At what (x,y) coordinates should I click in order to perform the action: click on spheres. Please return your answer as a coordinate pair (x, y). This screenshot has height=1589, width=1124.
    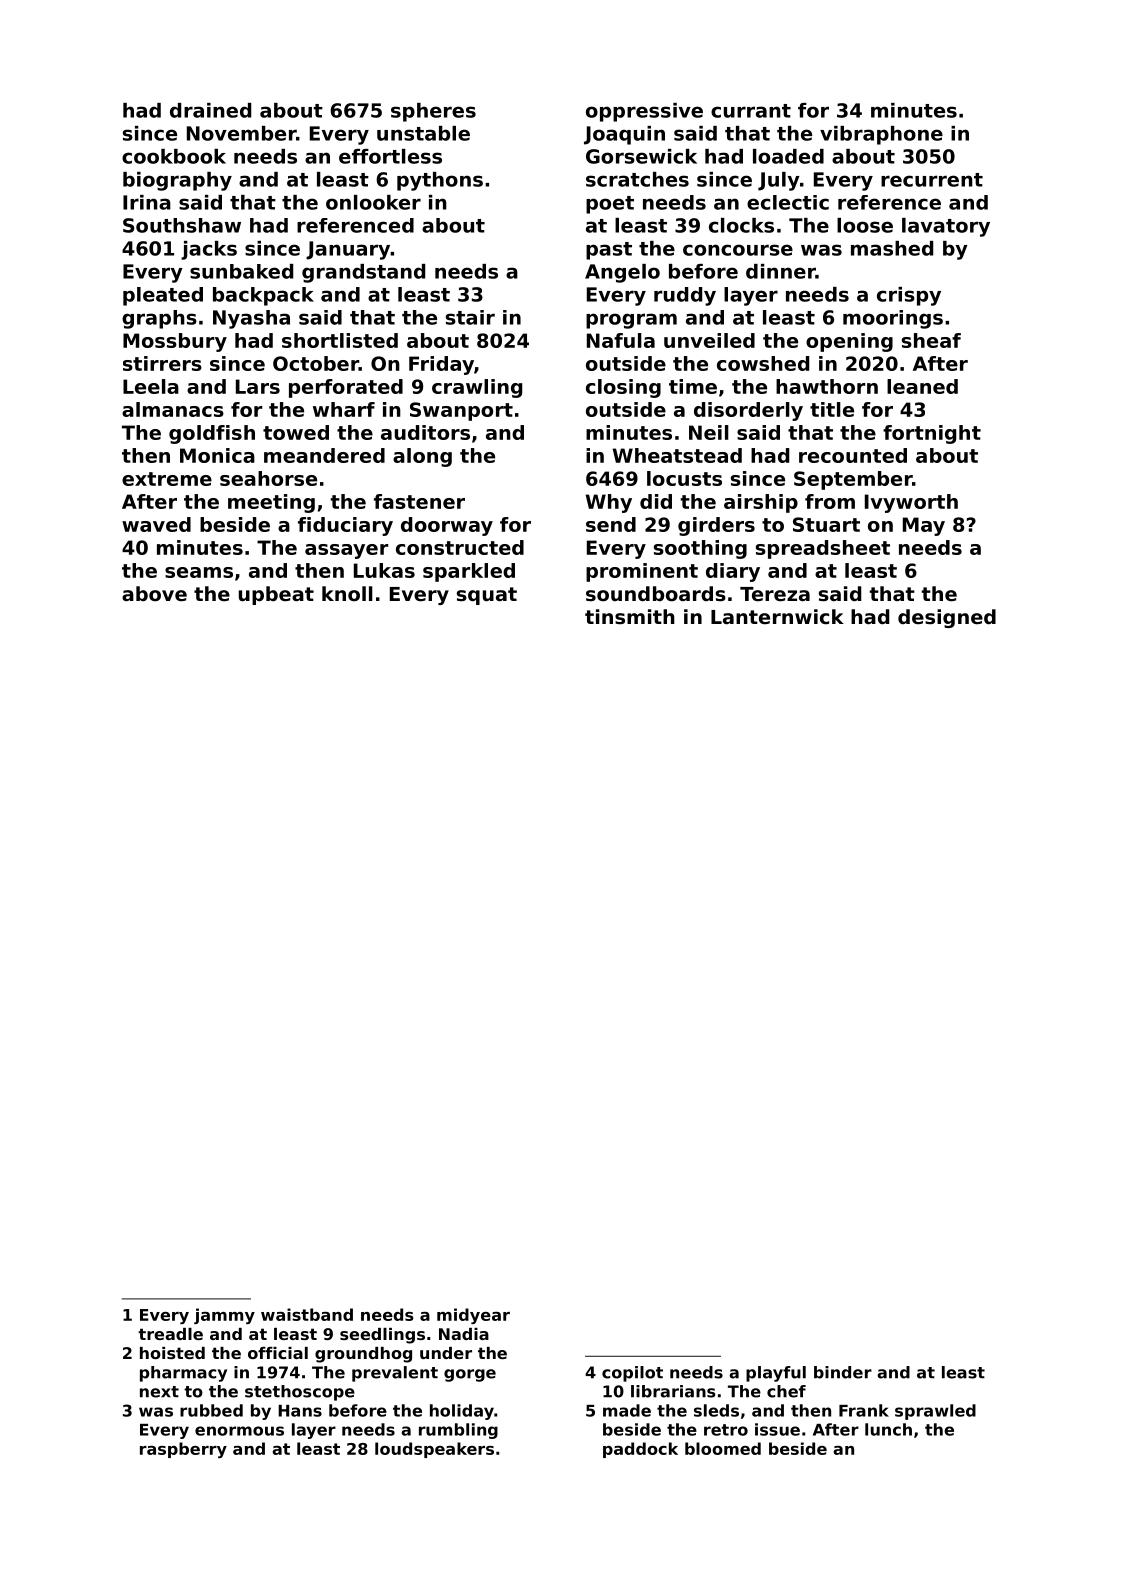
    Looking at the image, I should click on (433, 112).
